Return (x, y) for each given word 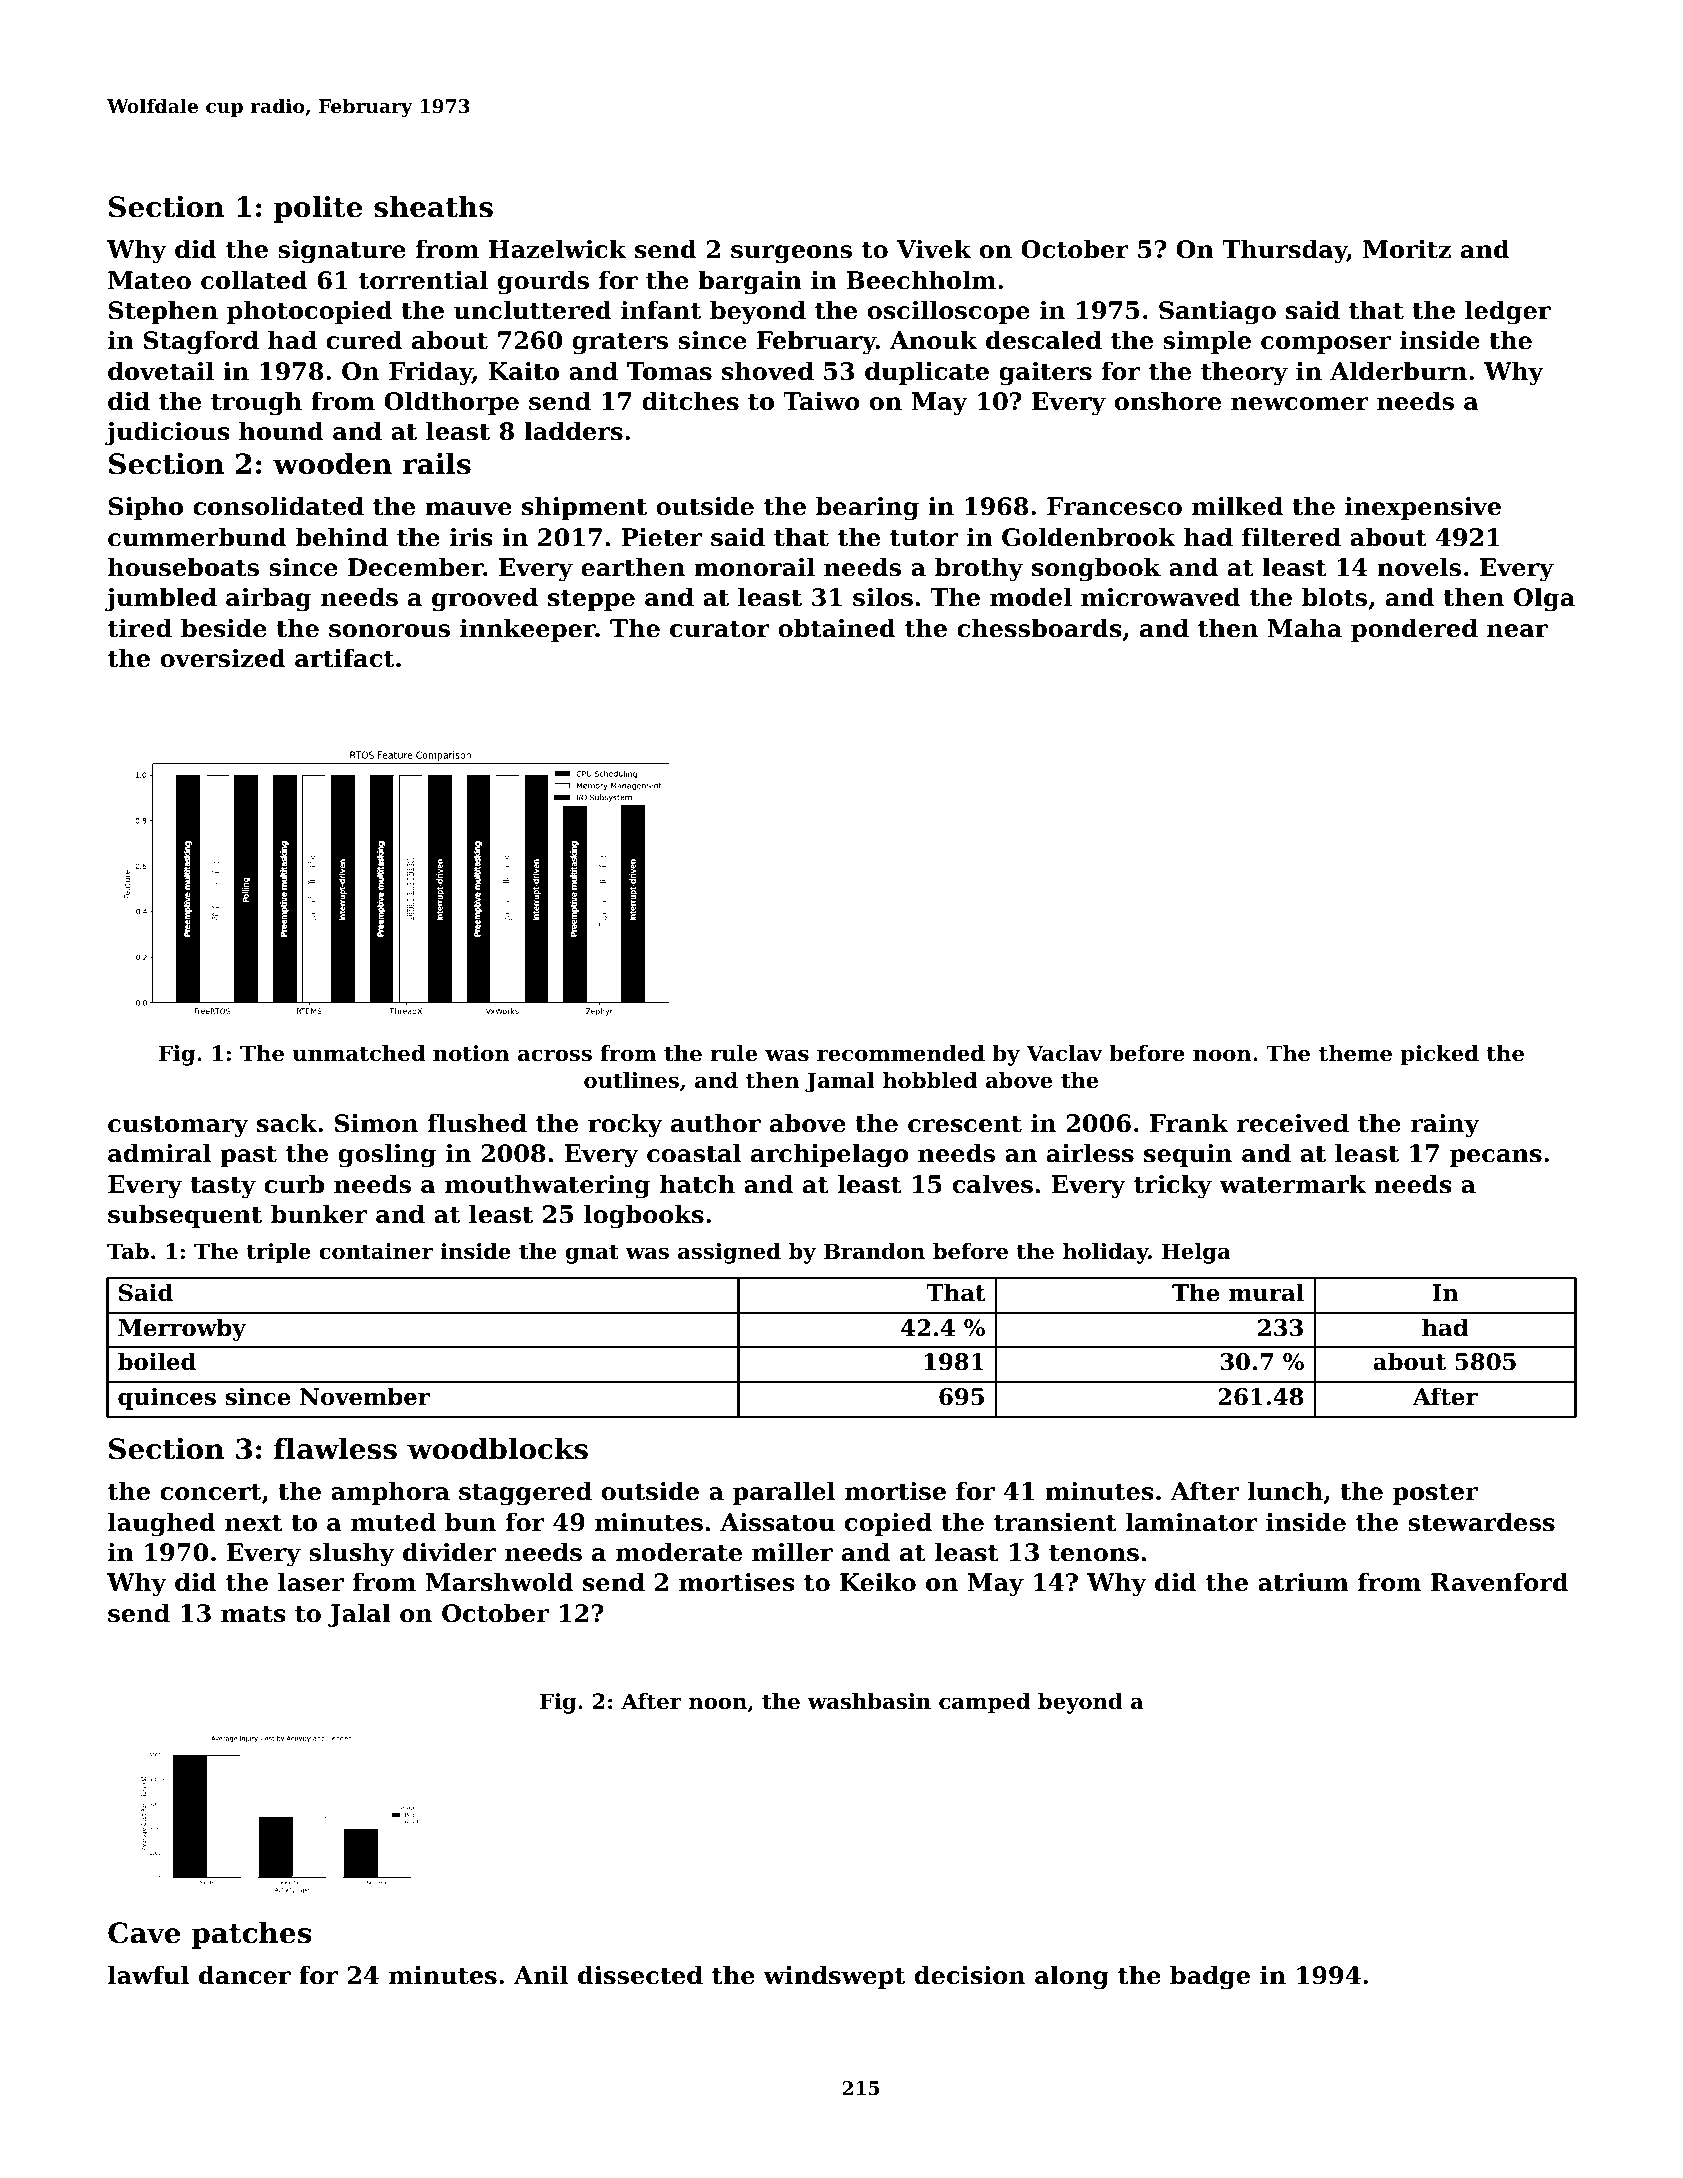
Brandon (874, 1251)
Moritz (1407, 249)
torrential (423, 280)
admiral (159, 1153)
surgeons (791, 254)
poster (1435, 1494)
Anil (541, 1974)
